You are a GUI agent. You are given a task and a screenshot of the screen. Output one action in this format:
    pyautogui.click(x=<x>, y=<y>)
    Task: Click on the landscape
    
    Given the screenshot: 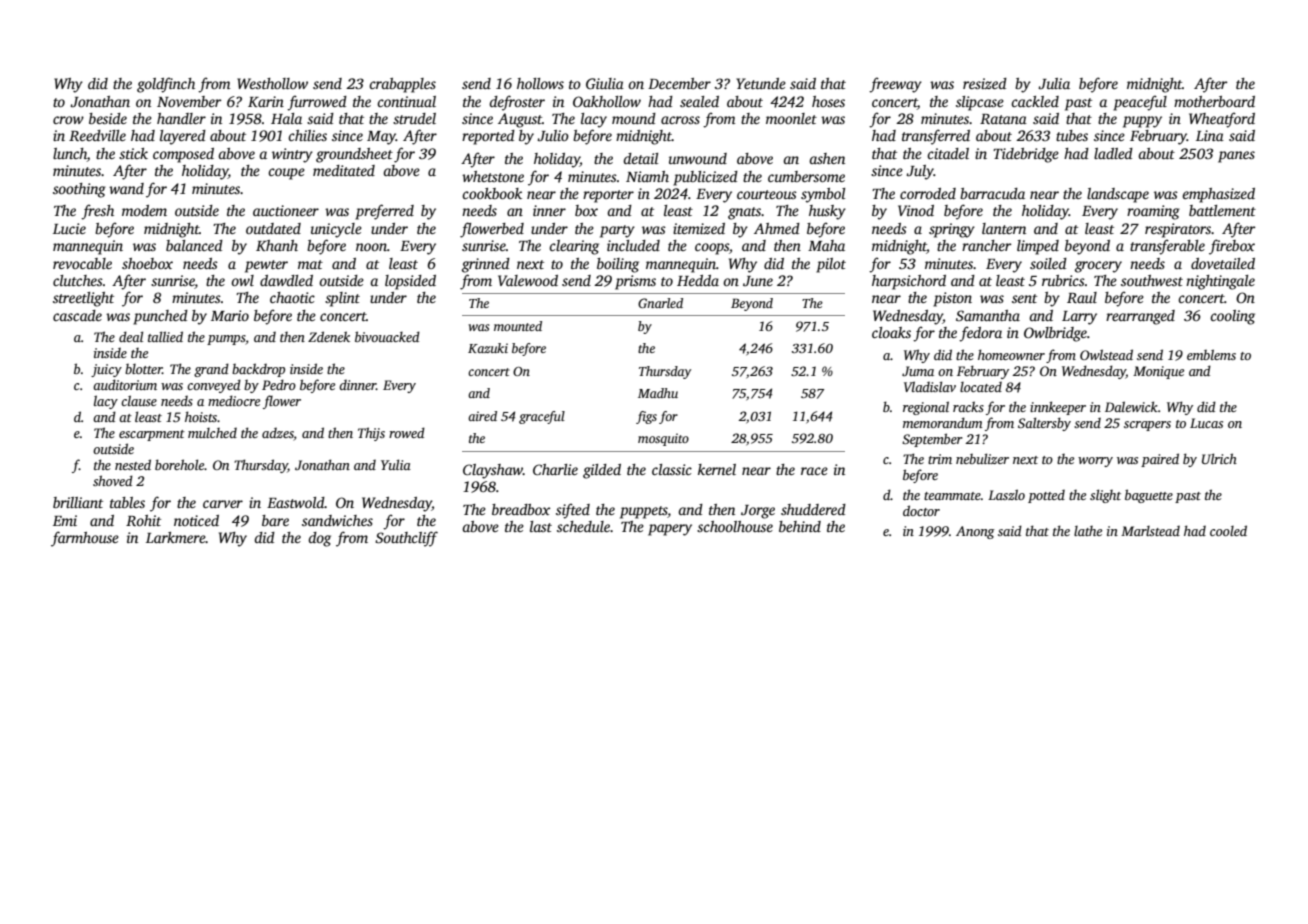 What is the action you would take?
    pyautogui.click(x=1118, y=195)
